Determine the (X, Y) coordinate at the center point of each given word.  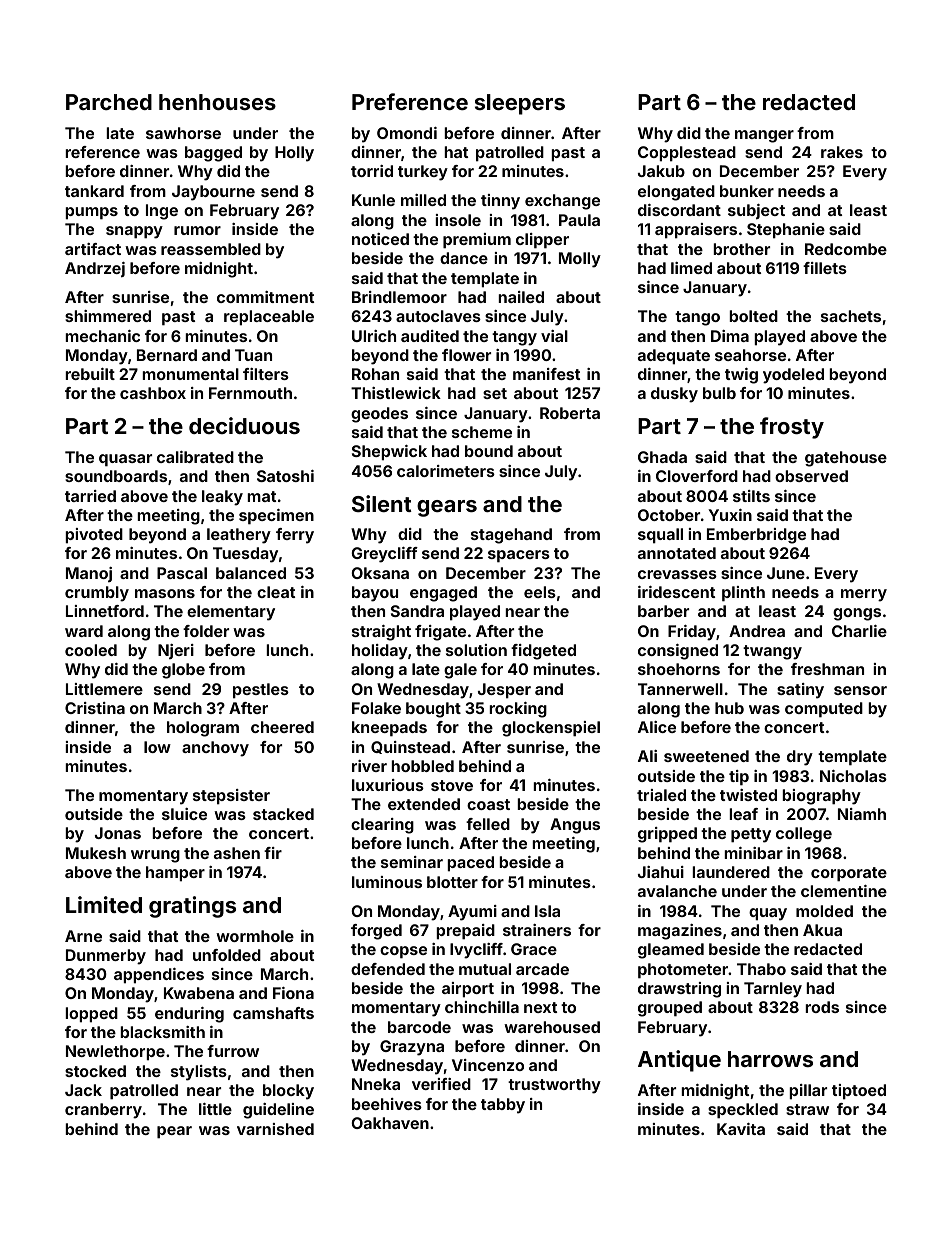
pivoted (94, 536)
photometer (683, 971)
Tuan (253, 355)
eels (540, 592)
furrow (233, 1051)
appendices (159, 976)
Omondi (407, 133)
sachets (851, 316)
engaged (443, 594)
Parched (109, 102)
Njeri (176, 651)
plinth (743, 594)
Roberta (570, 413)
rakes (842, 152)
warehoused (552, 1027)
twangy (772, 652)
